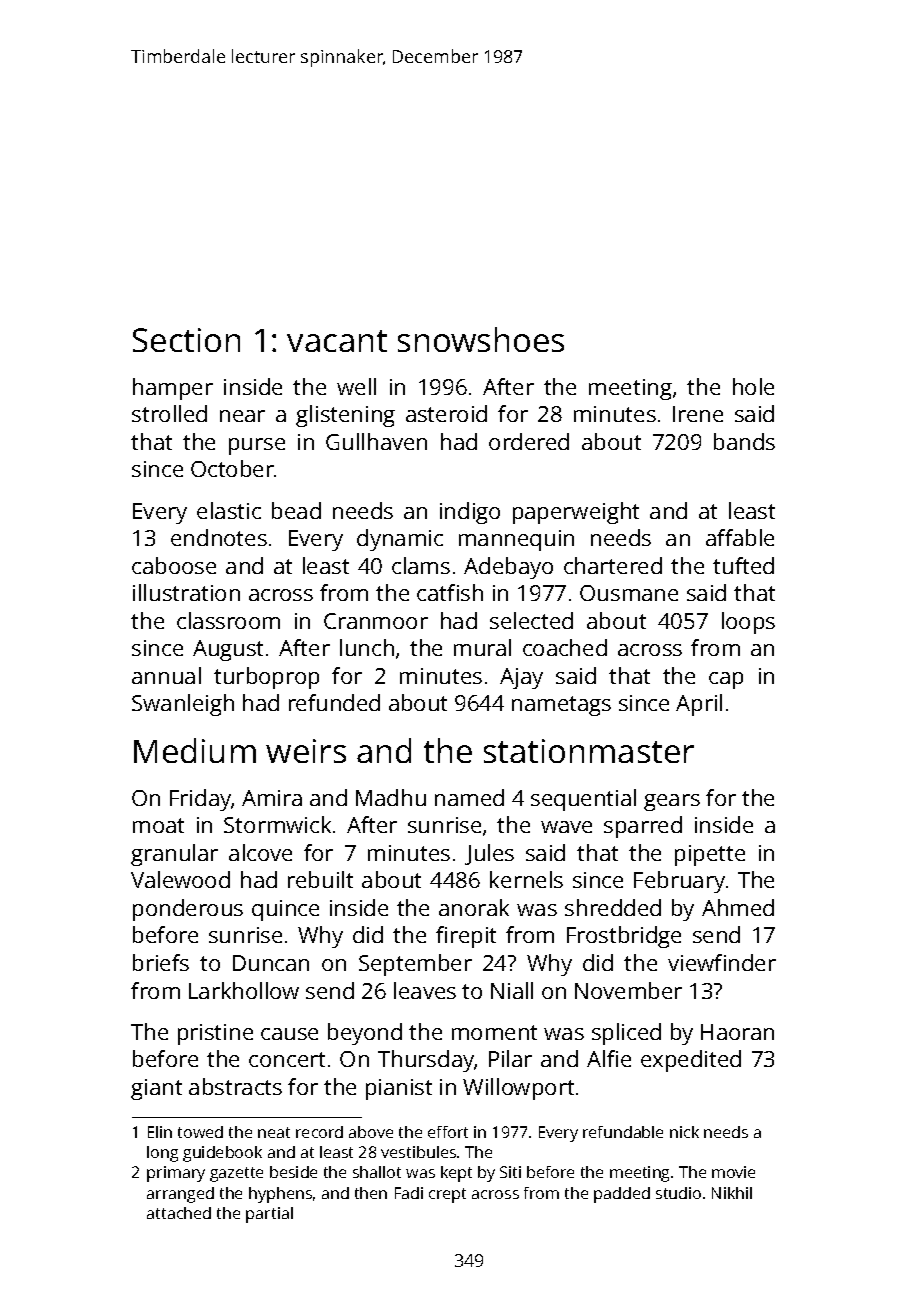 This screenshot has height=1316, width=908. I want to click on briefs, so click(161, 962).
